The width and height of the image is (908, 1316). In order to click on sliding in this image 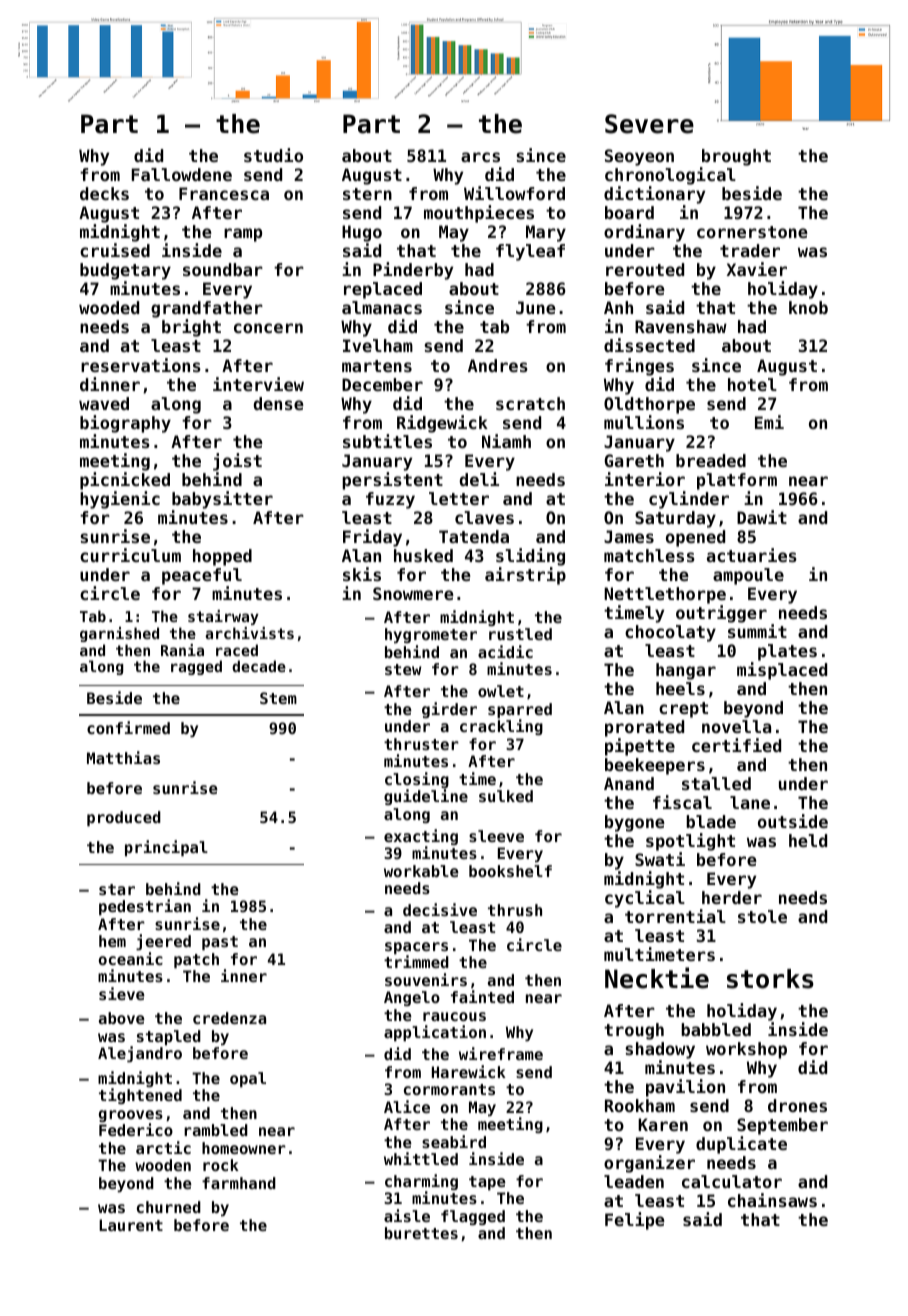, I will do `click(530, 557)`.
